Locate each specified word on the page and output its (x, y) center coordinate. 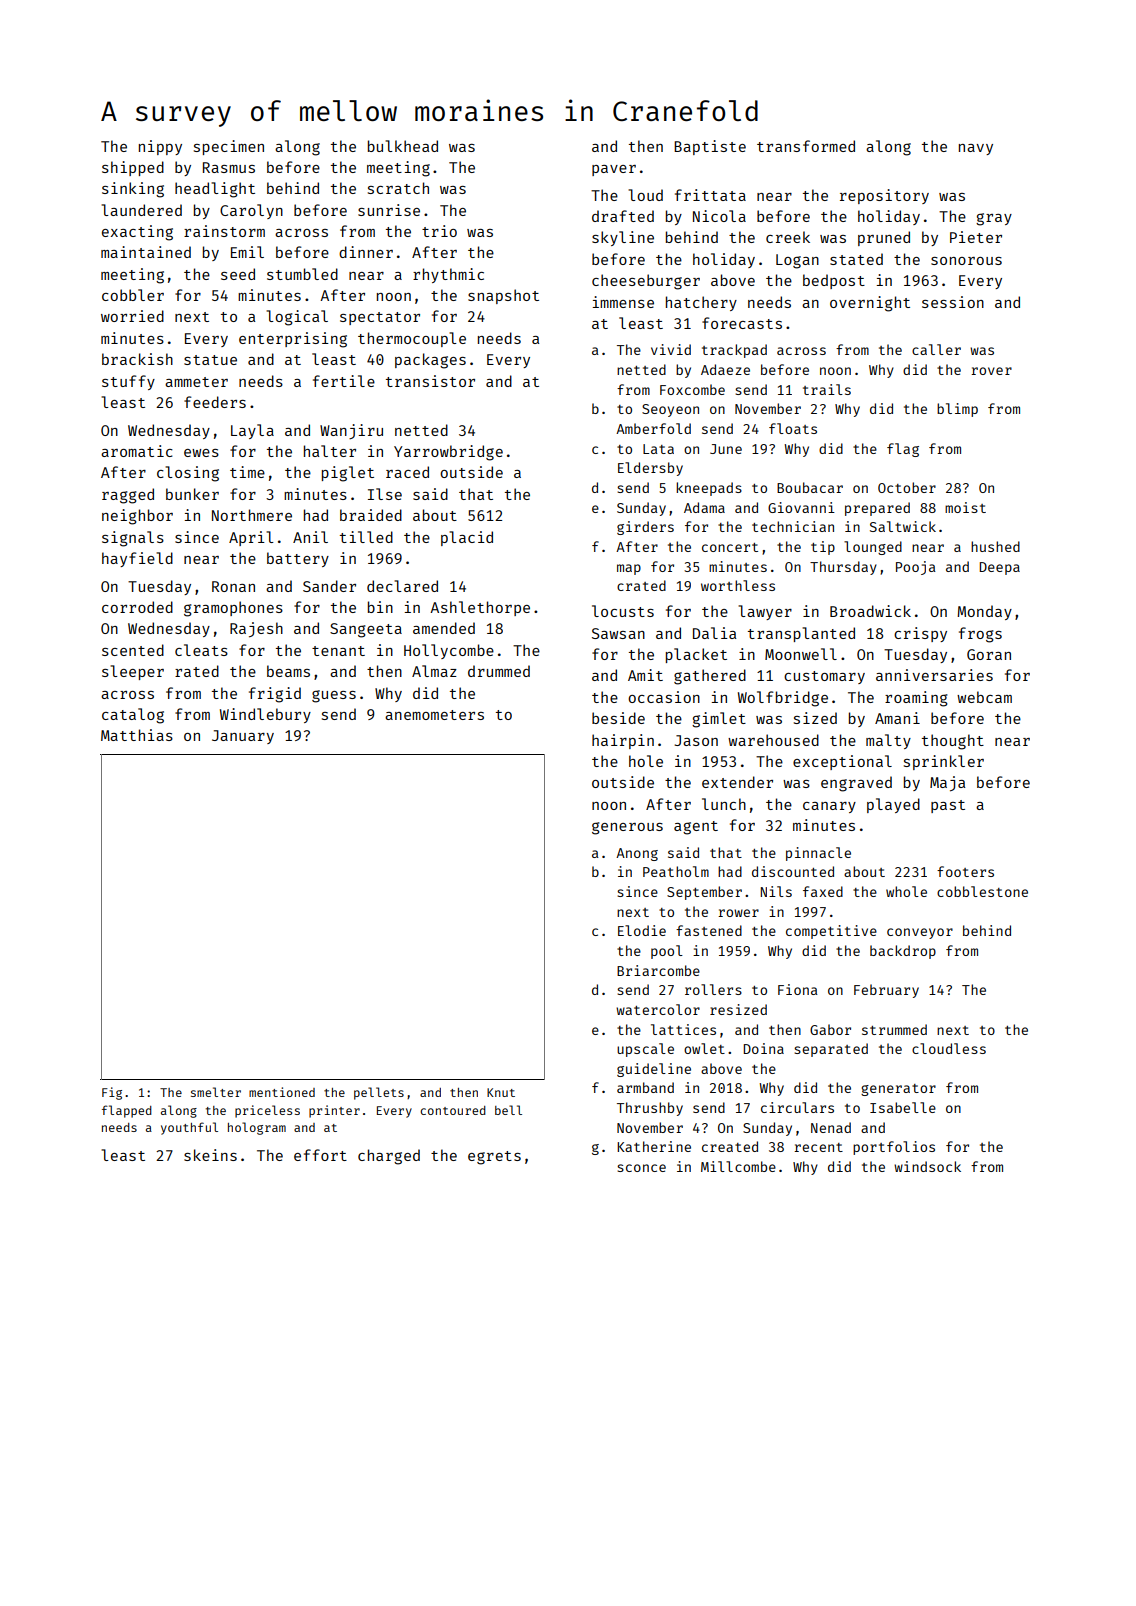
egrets (494, 1158)
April (251, 538)
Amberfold (653, 428)
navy (976, 149)
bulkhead (403, 146)
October (907, 487)
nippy (160, 147)
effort (320, 1155)
